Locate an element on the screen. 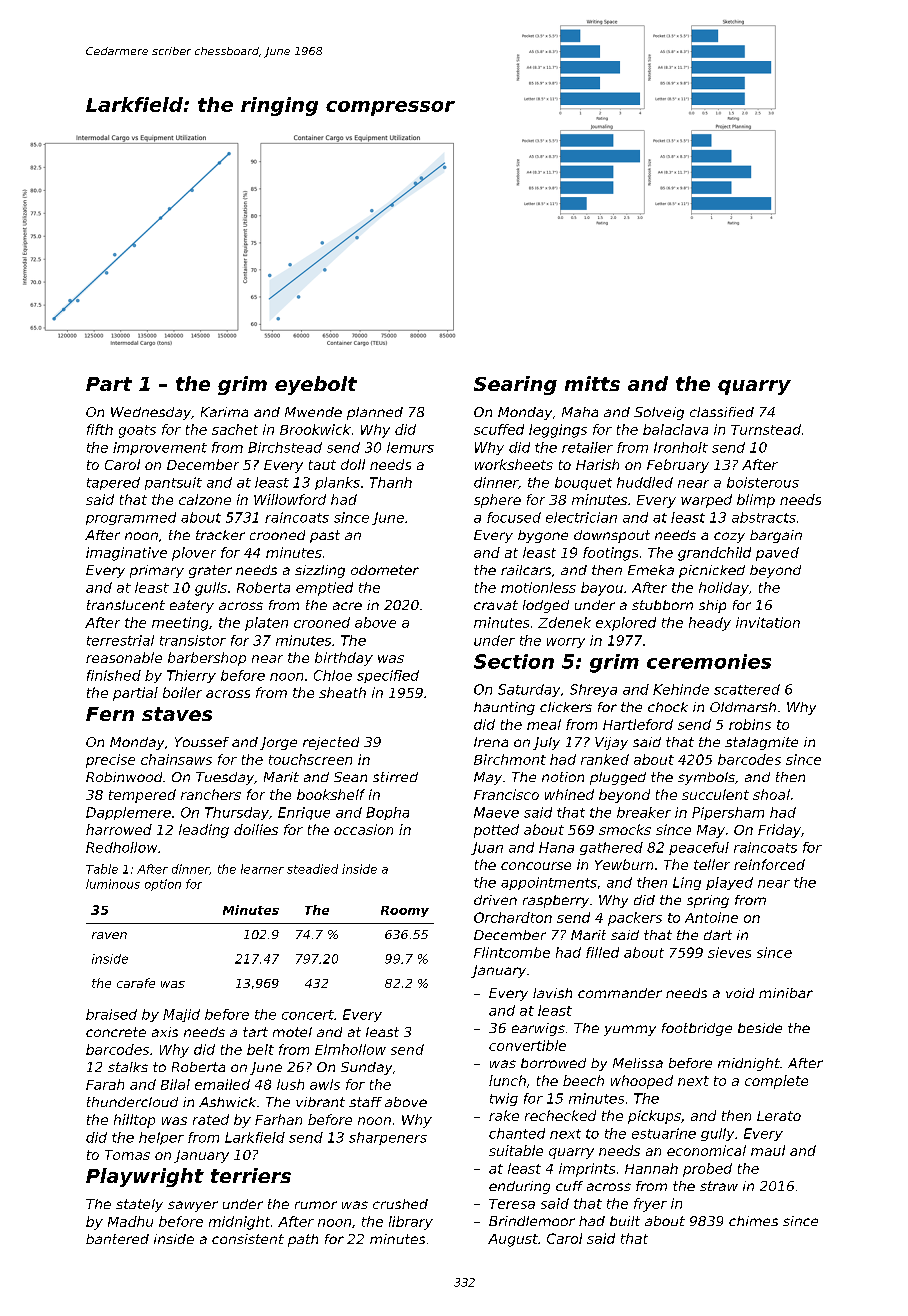 Image resolution: width=908 pixels, height=1316 pixels. worksheets is located at coordinates (514, 464).
